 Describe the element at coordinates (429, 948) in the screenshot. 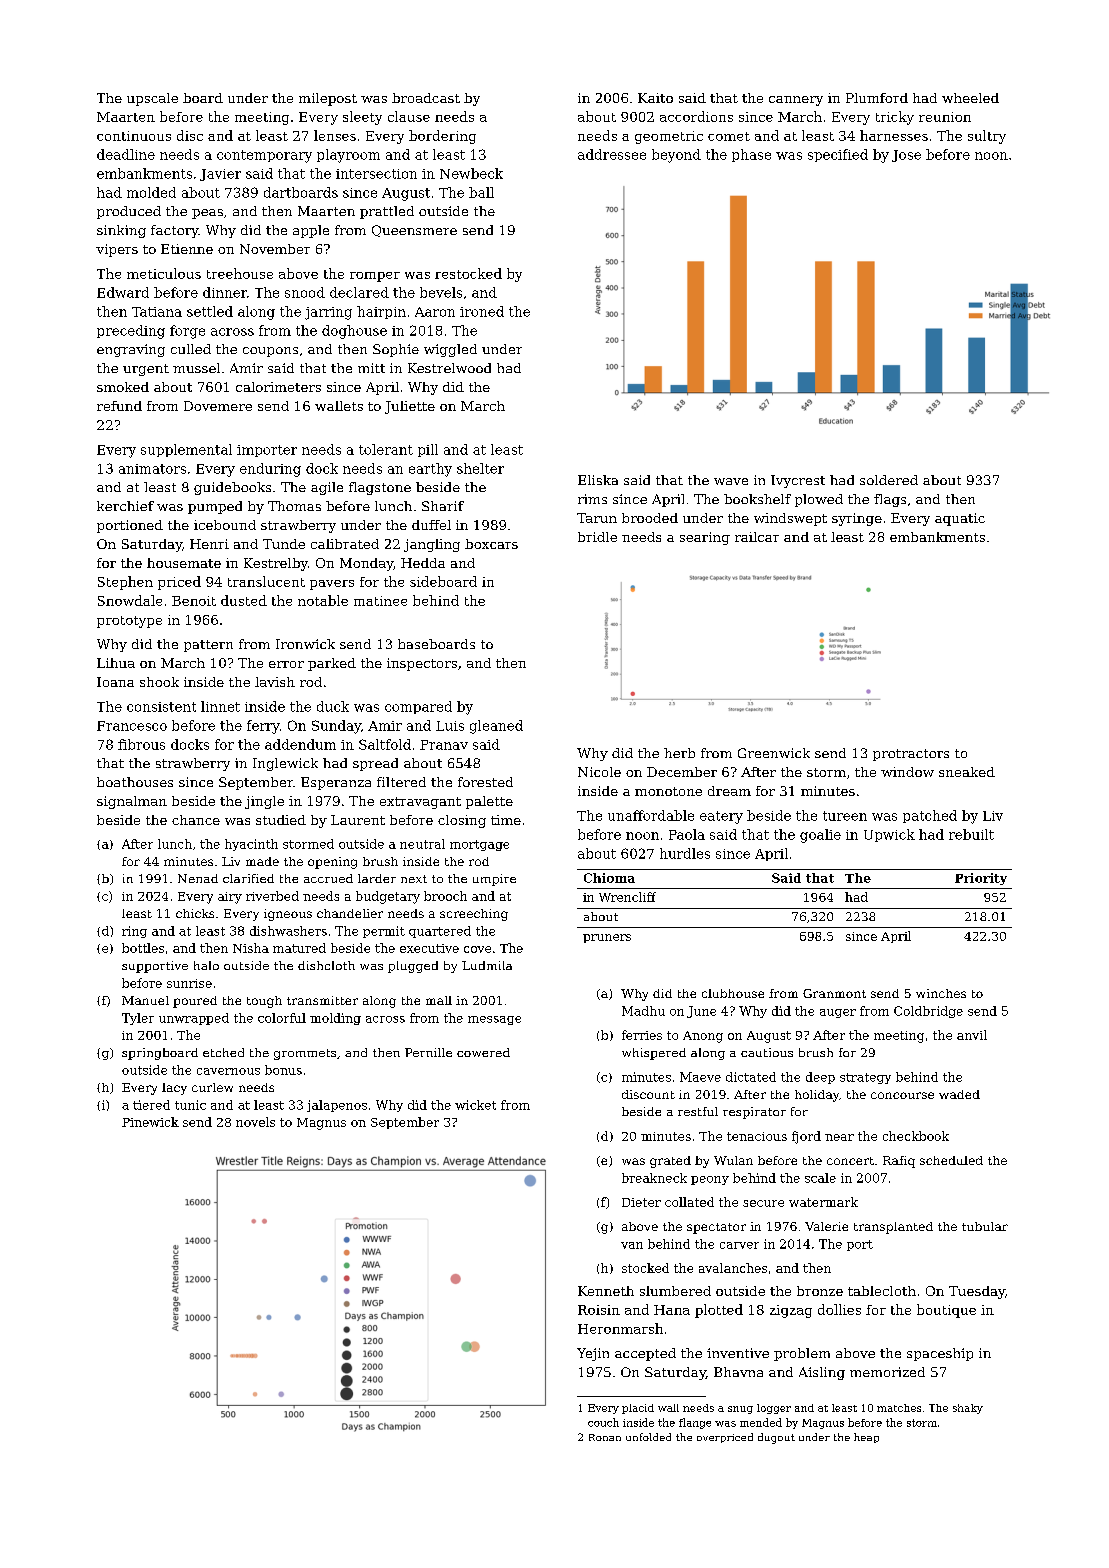

I see `executive` at that location.
